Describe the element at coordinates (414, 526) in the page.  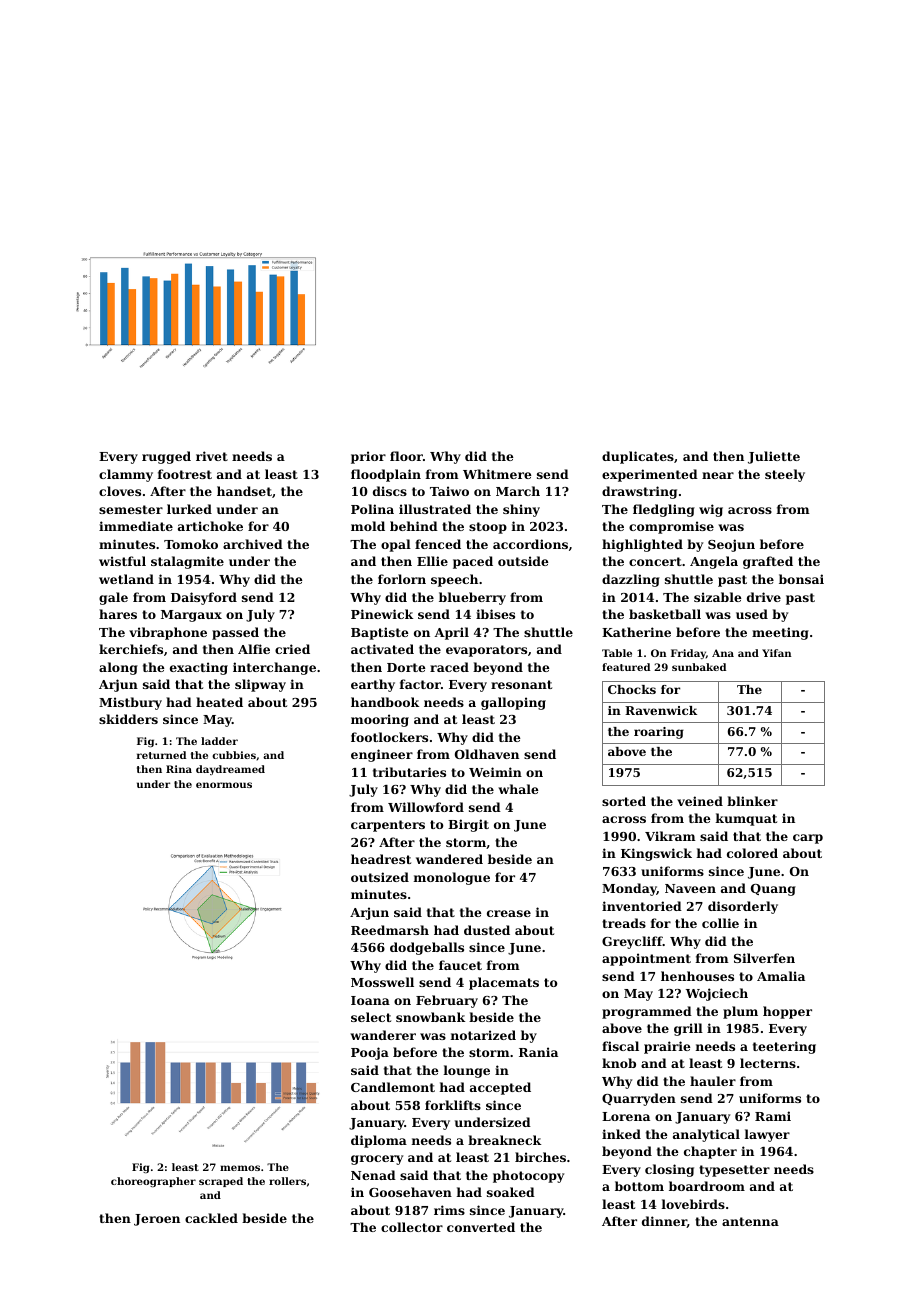
I see `behind` at that location.
